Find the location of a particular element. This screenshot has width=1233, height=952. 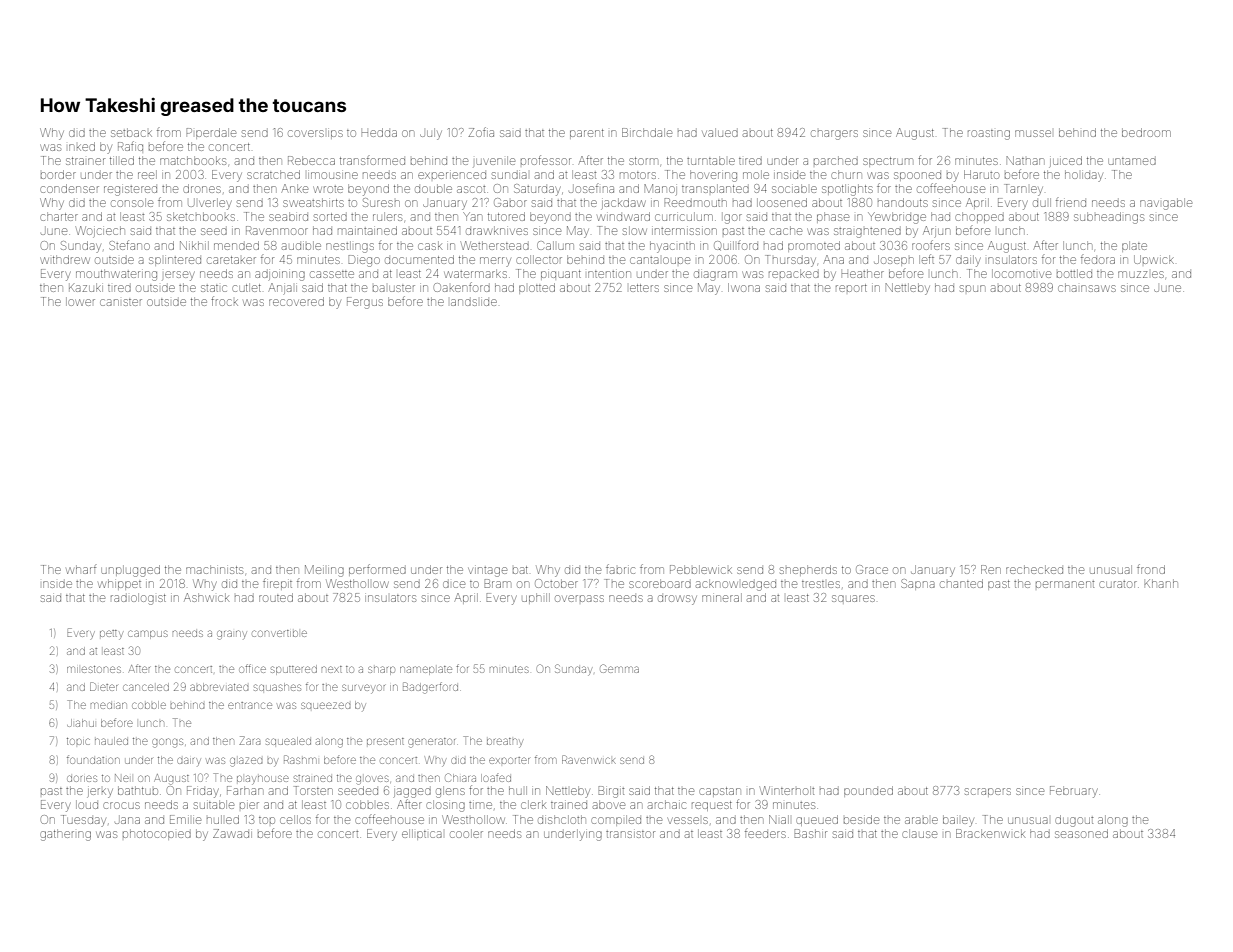

letters is located at coordinates (644, 288).
